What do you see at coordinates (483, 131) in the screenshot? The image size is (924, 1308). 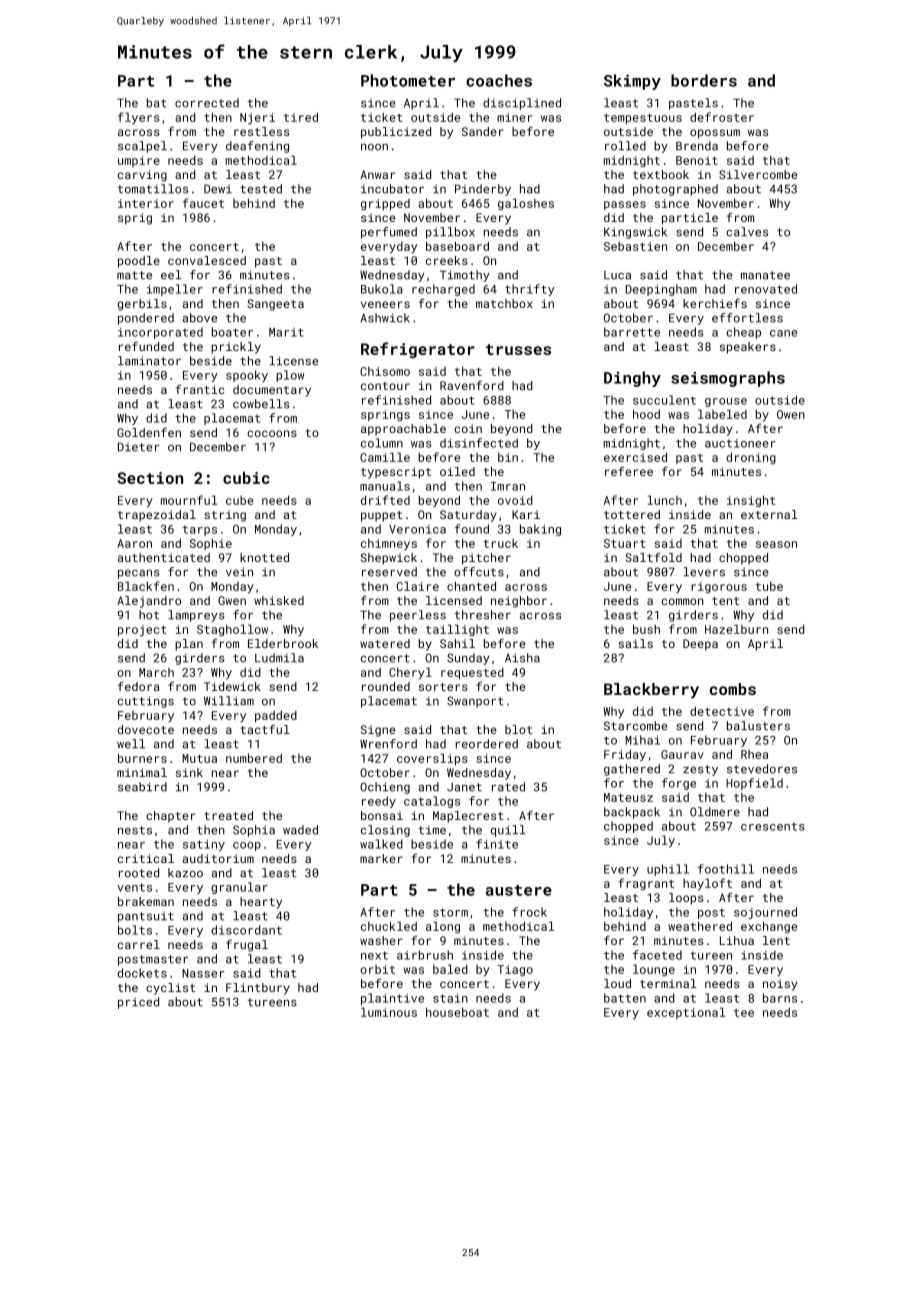 I see `Sander` at bounding box center [483, 131].
